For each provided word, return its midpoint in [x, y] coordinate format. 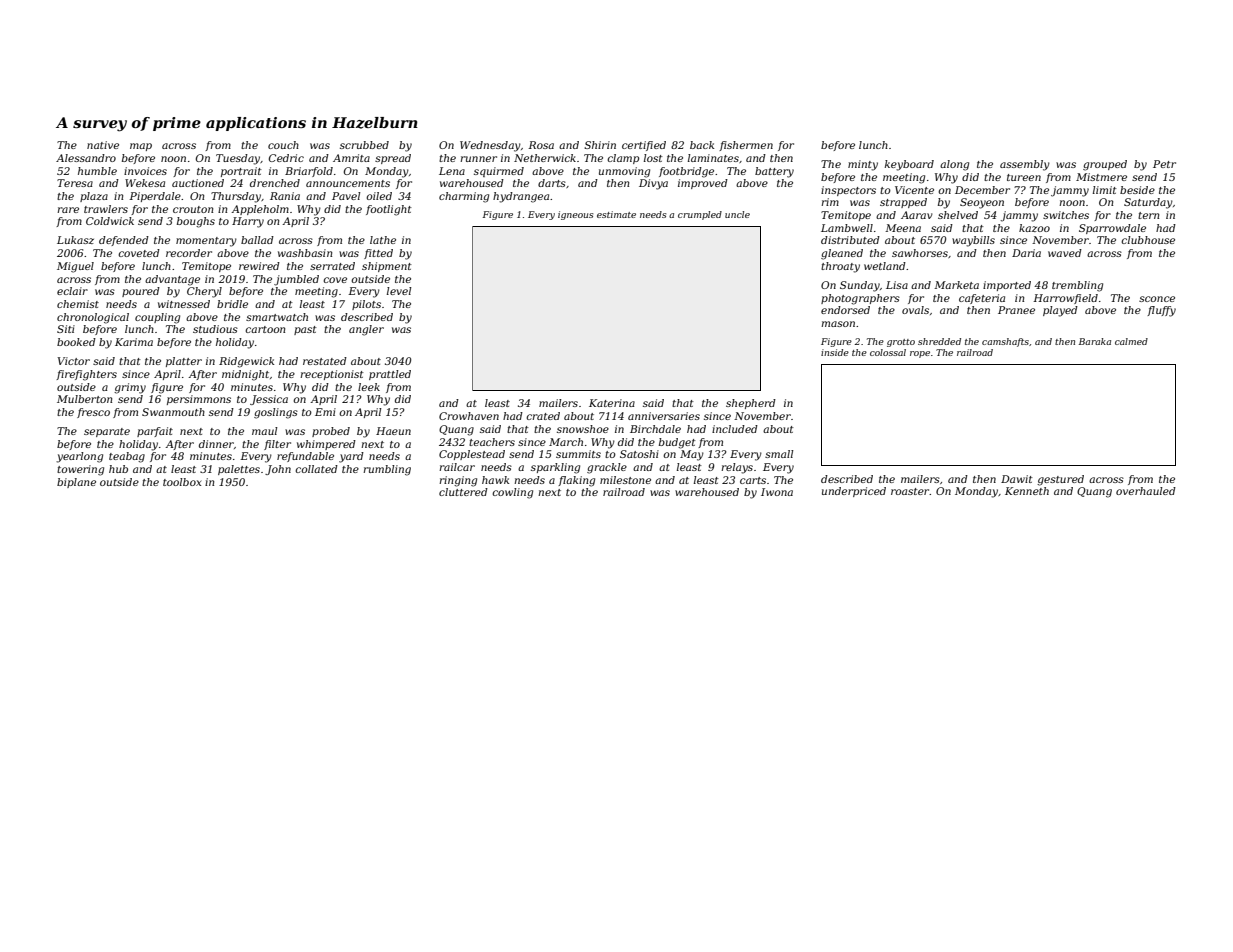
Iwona [777, 492]
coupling [157, 318]
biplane [76, 483]
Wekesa [145, 183]
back [702, 145]
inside [835, 352]
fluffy [1161, 311]
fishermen [746, 146]
